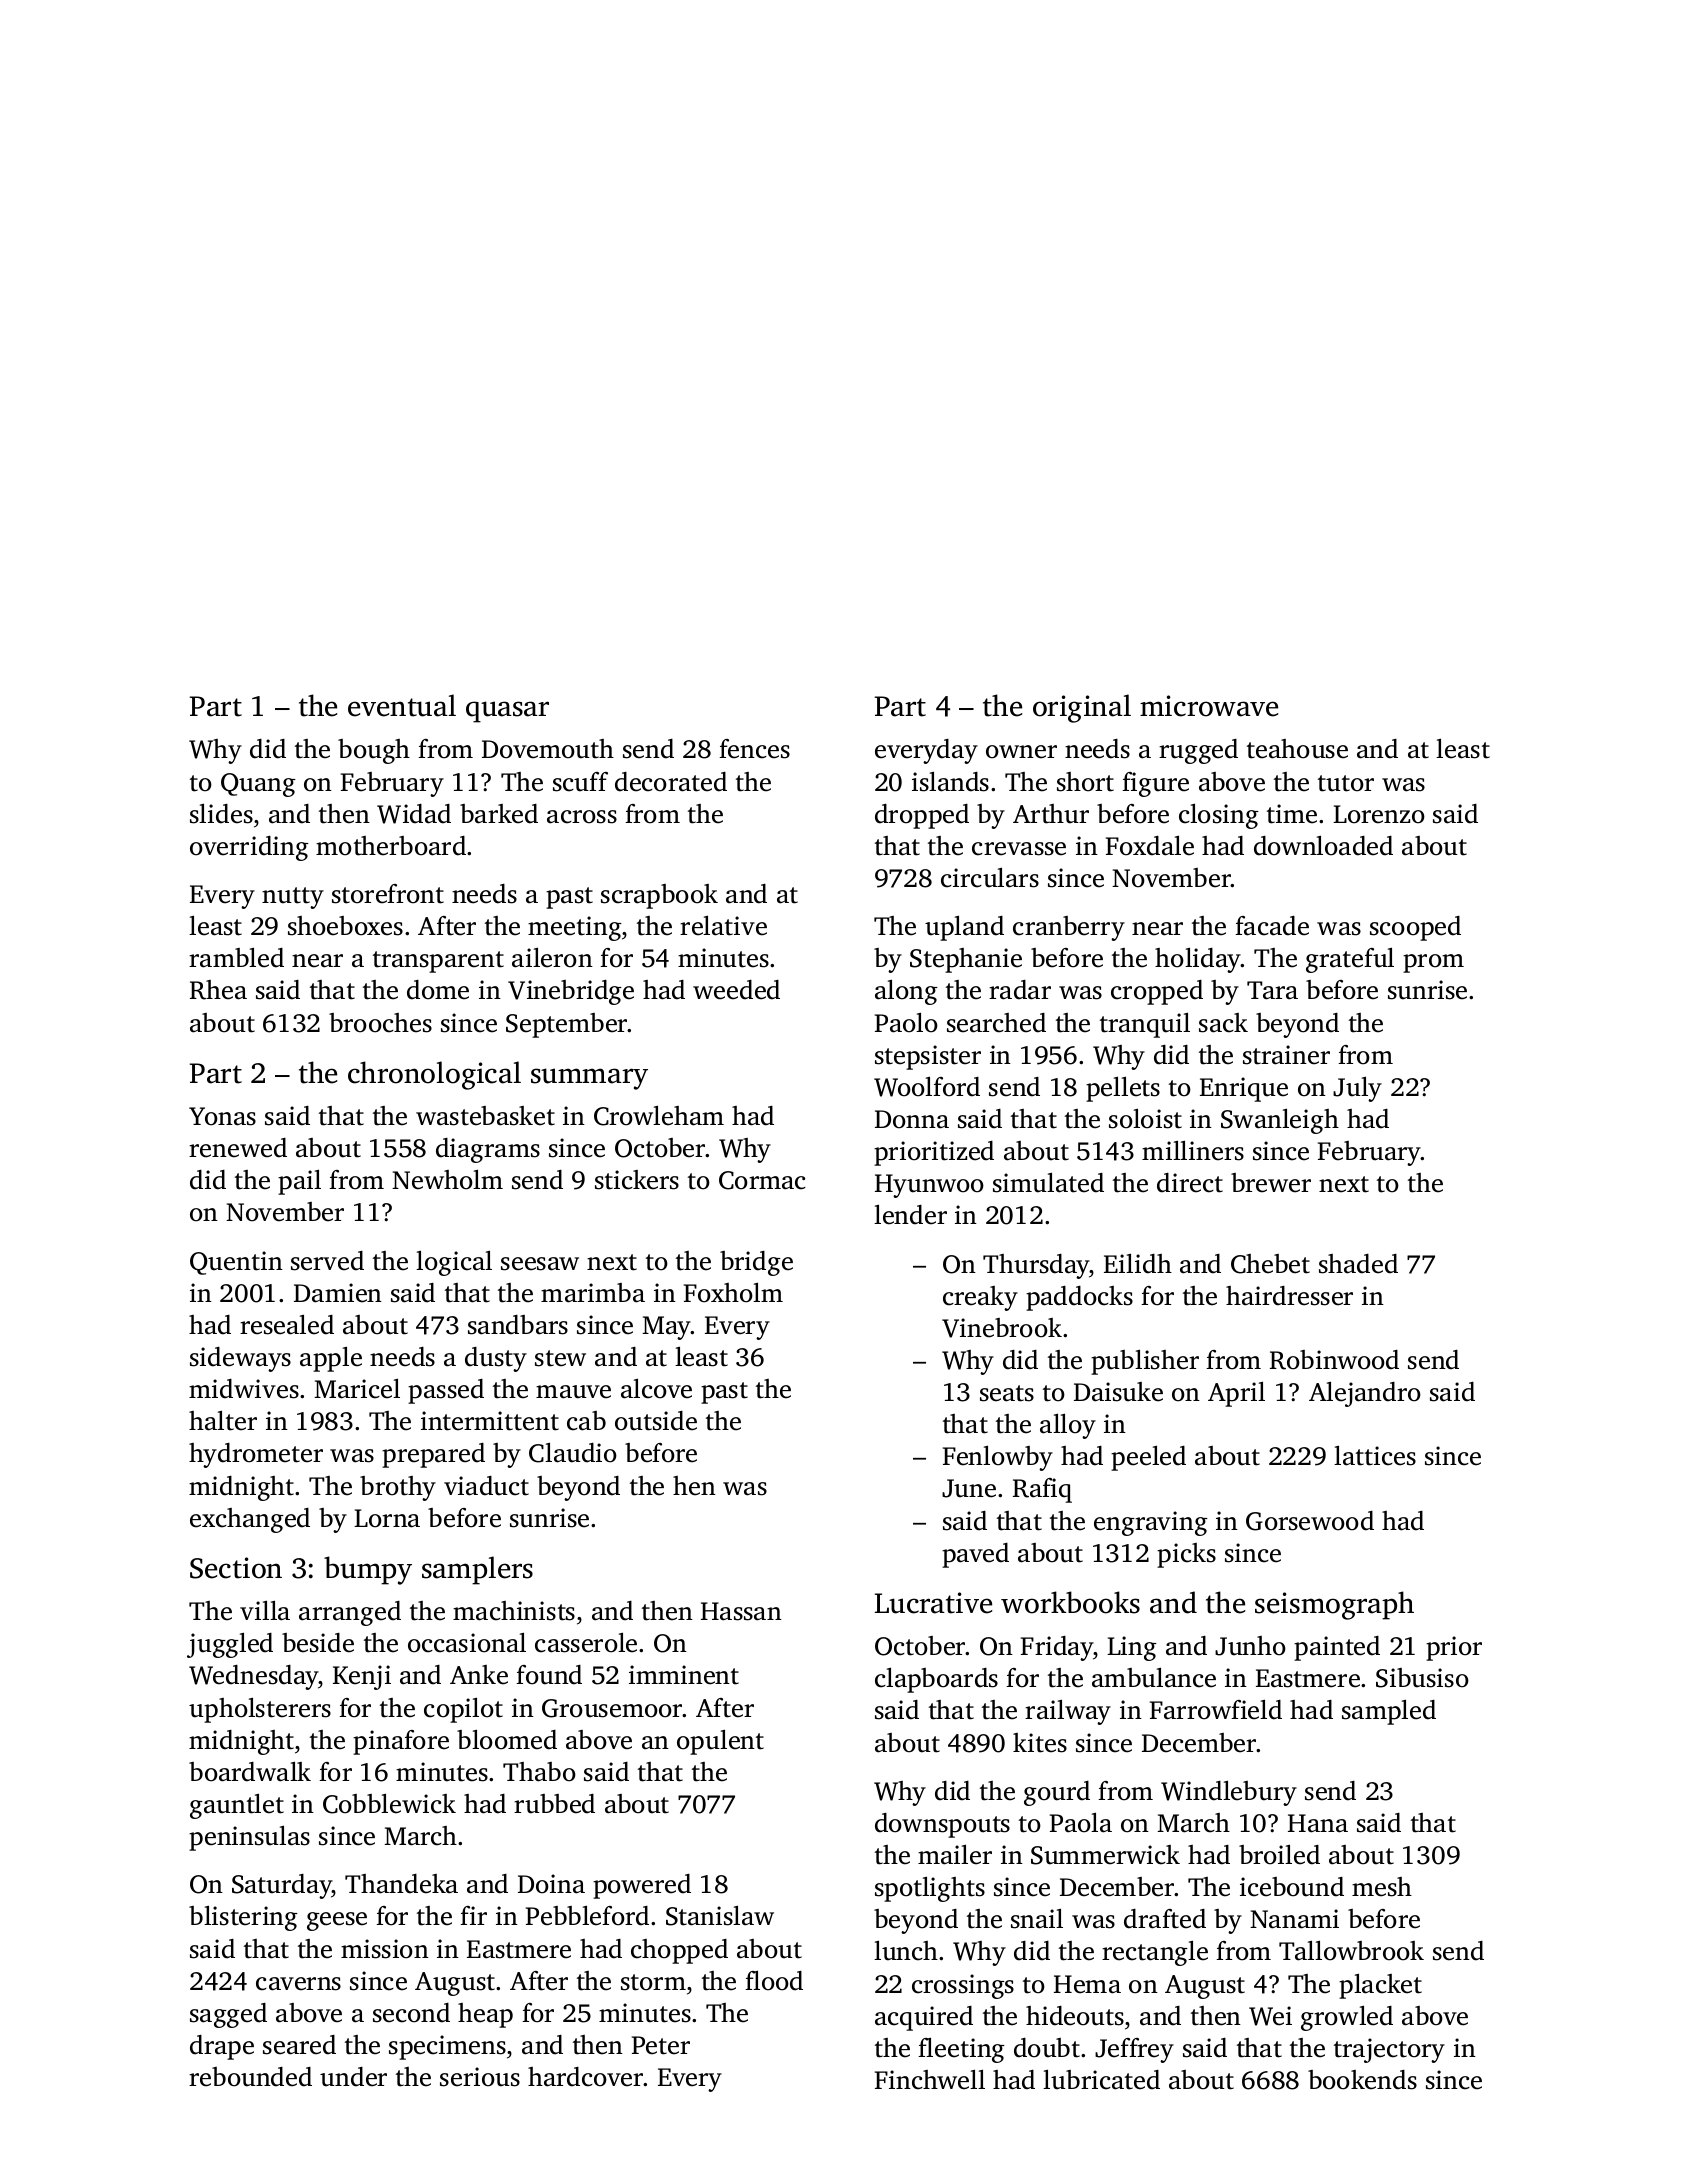 The height and width of the document is (2178, 1683). Describe the element at coordinates (969, 1488) in the document. I see `June` at that location.
